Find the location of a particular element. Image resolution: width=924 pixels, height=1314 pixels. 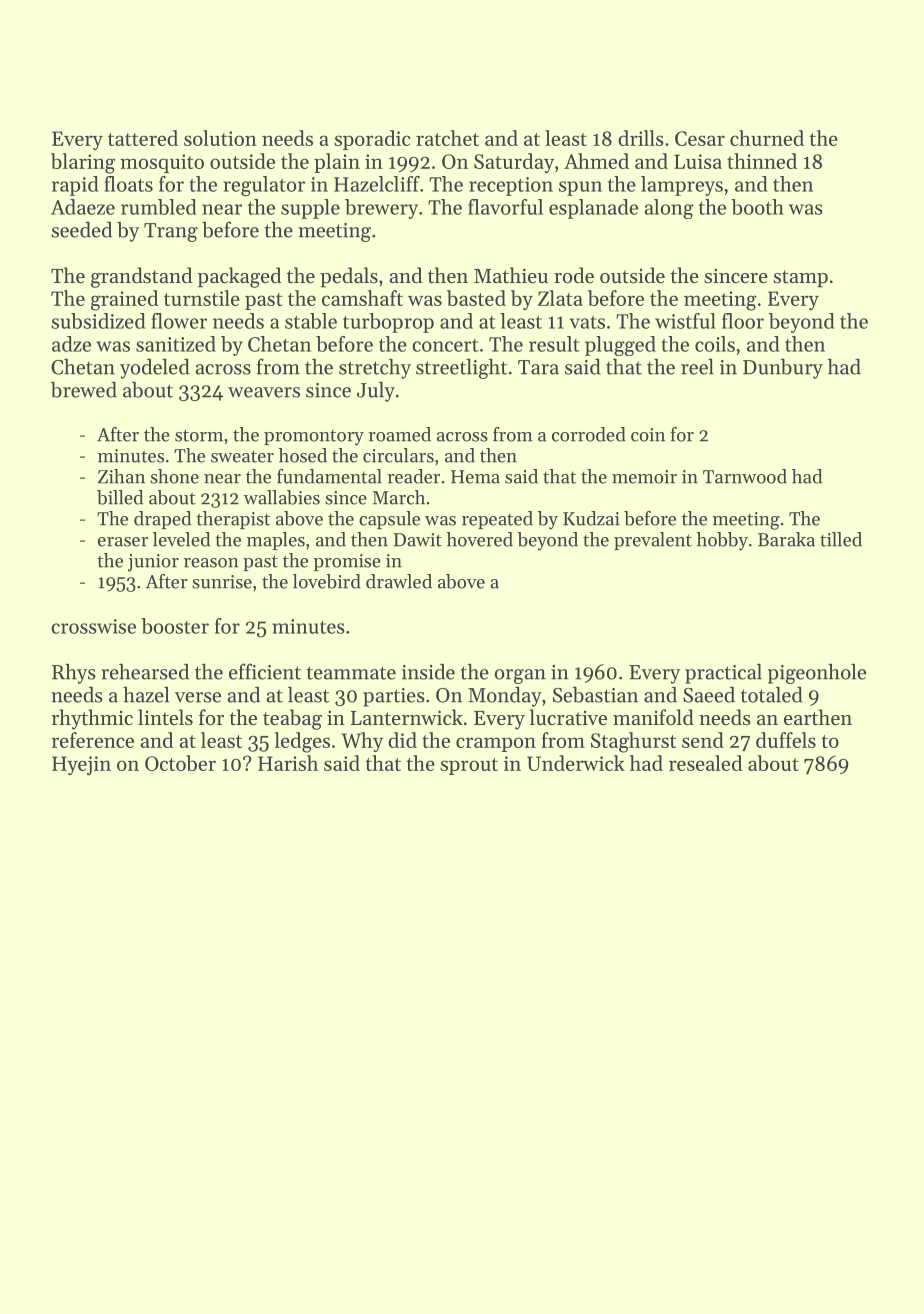

stamp is located at coordinates (800, 278).
